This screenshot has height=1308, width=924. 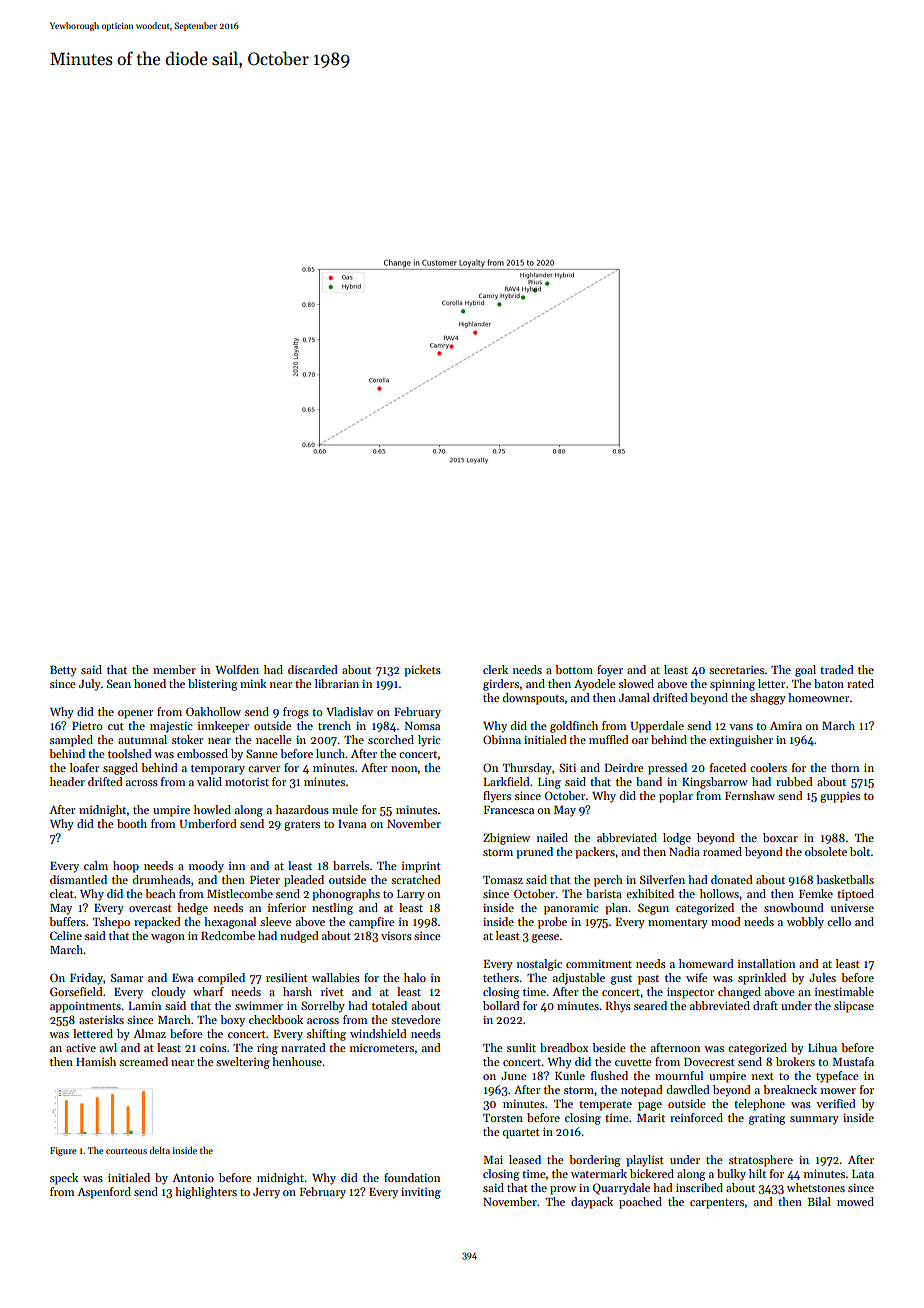 I want to click on Jerry, so click(x=266, y=1193).
